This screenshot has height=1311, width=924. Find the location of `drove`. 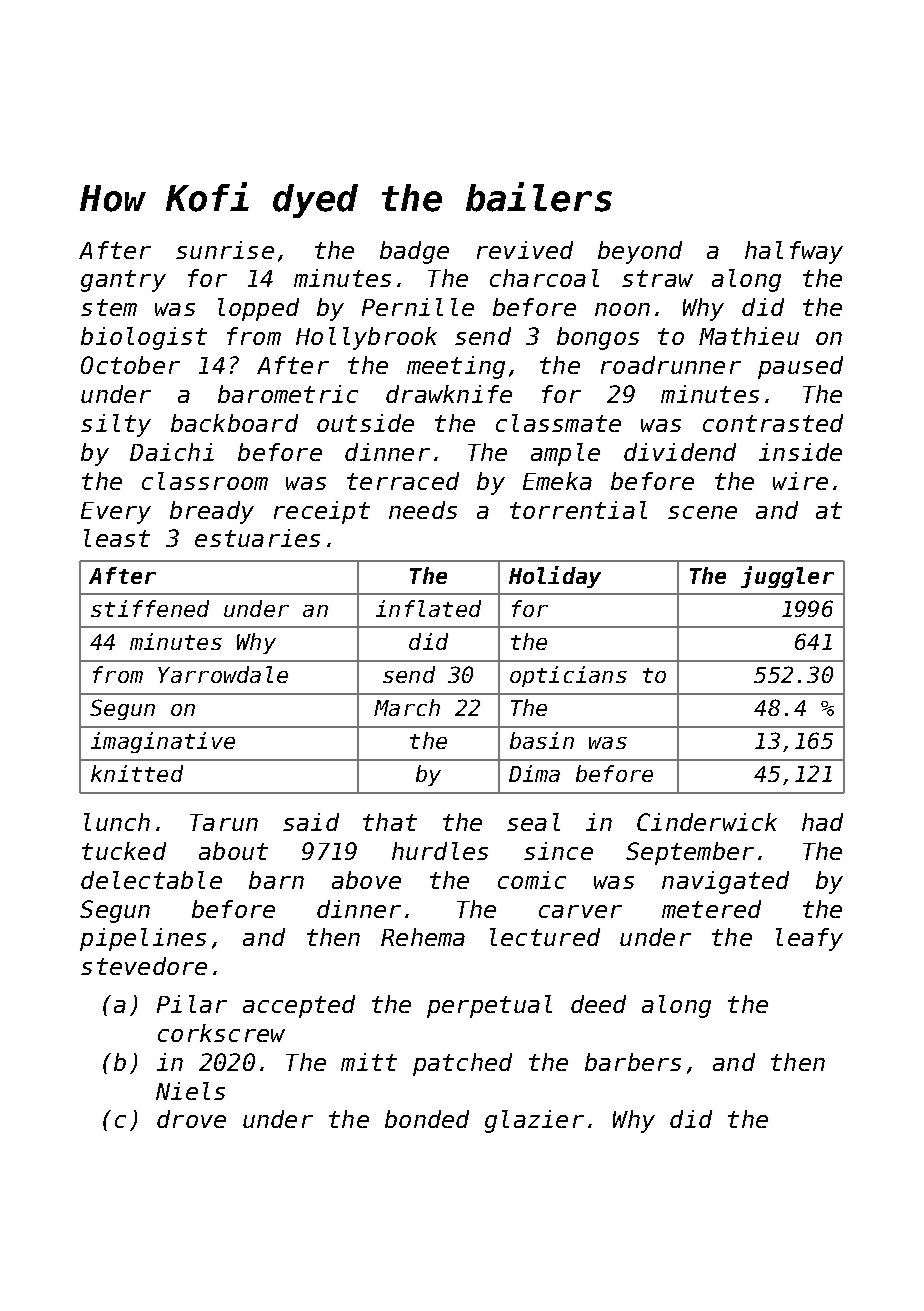

drove is located at coordinates (191, 1119).
